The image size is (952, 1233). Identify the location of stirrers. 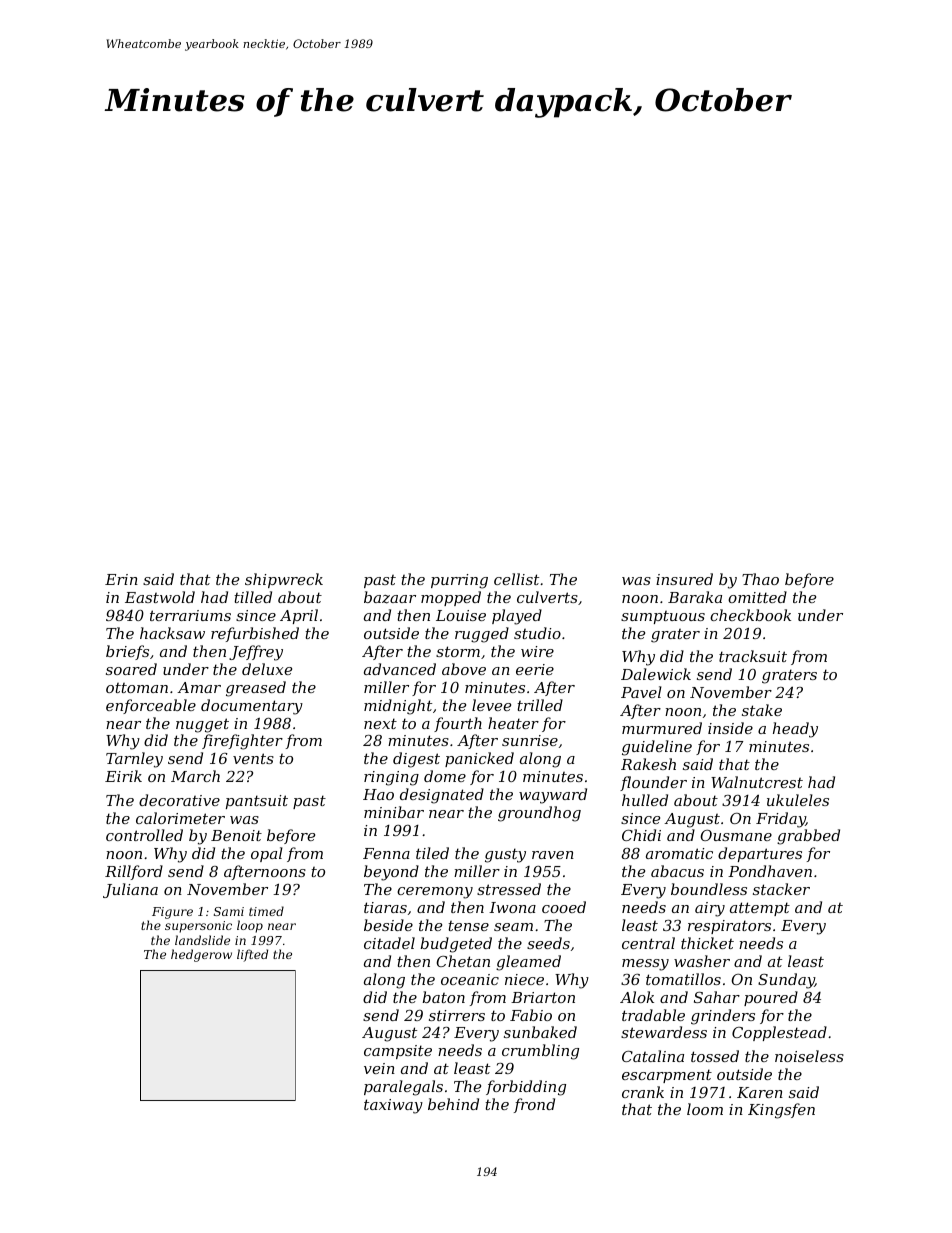
(457, 1015).
